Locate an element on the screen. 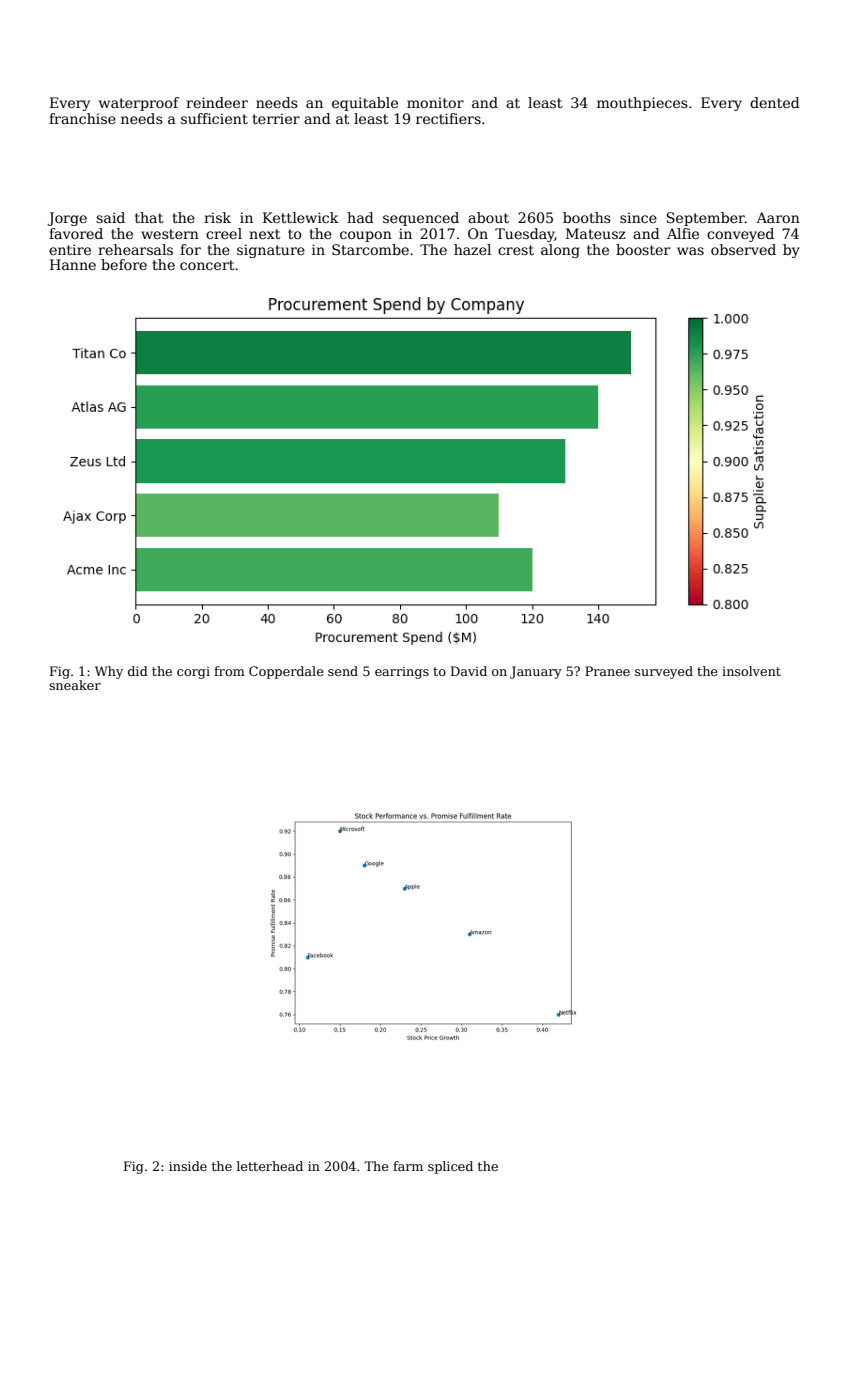 The height and width of the screenshot is (1400, 849). from is located at coordinates (229, 671).
